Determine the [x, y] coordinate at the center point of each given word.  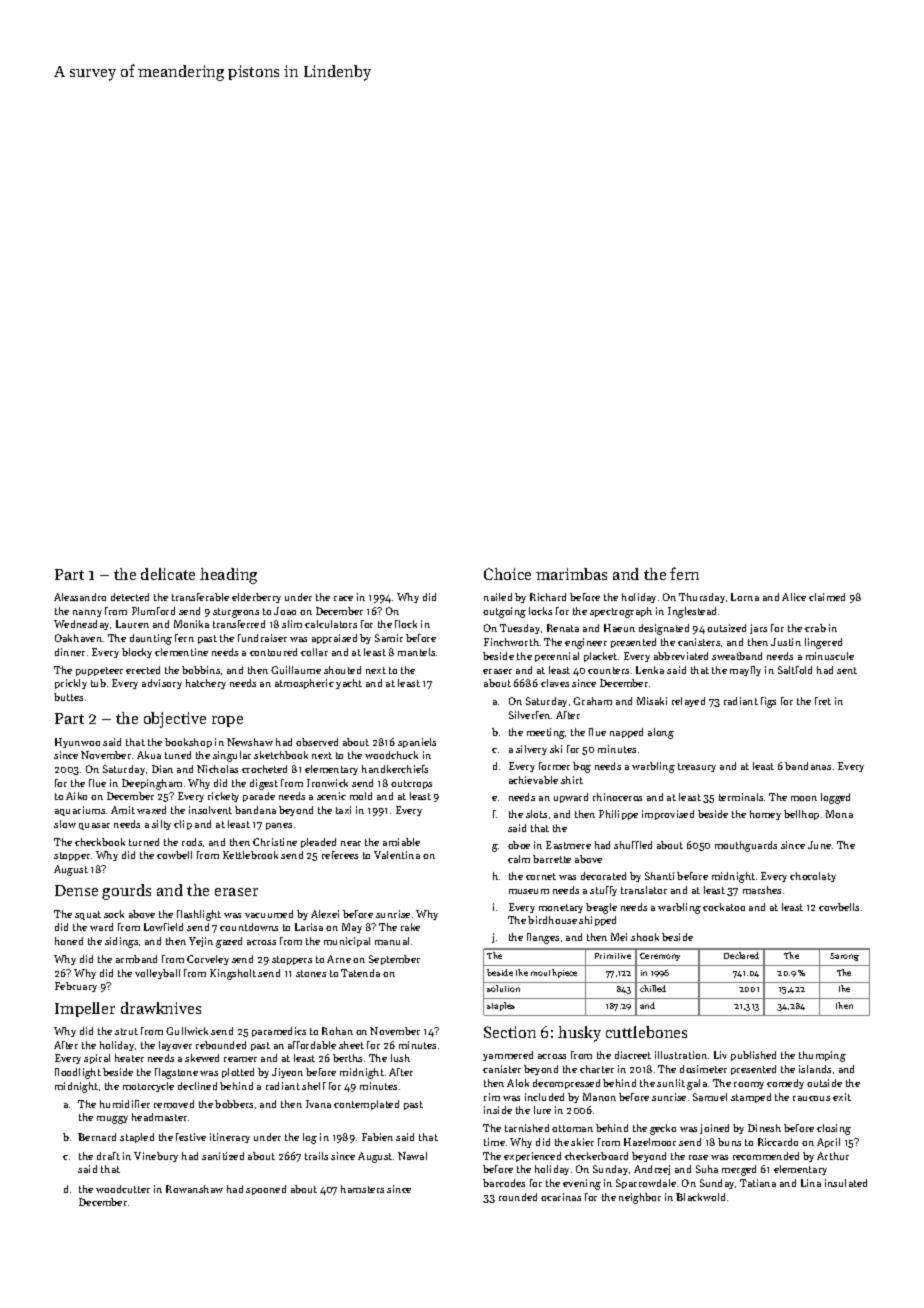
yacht [349, 684]
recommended [766, 1156]
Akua [149, 755]
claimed [827, 597]
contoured [273, 652]
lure [542, 1110]
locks [540, 611]
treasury [697, 767]
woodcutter [123, 1189]
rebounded [221, 1045]
